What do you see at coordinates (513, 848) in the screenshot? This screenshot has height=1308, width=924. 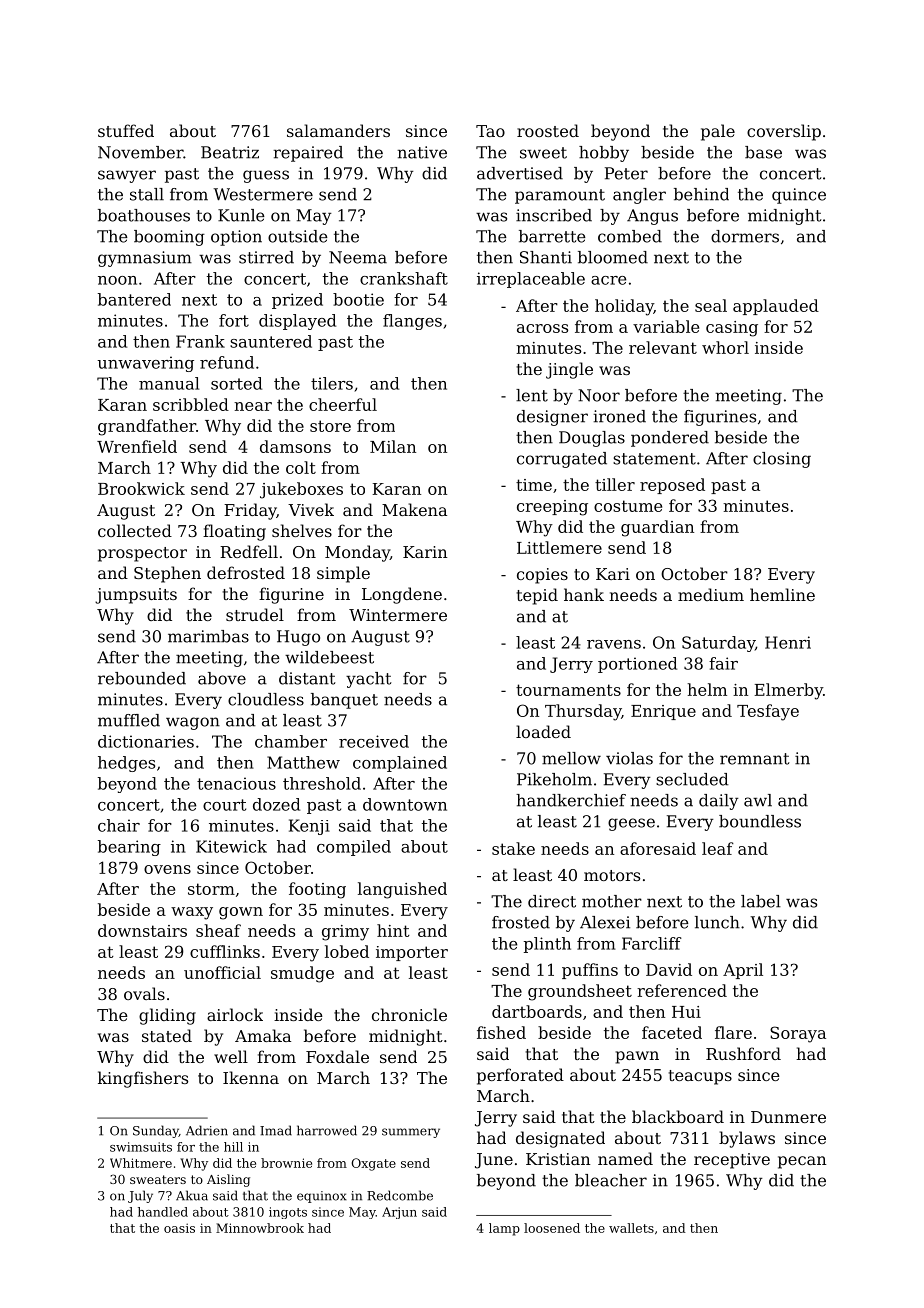 I see `stake` at bounding box center [513, 848].
